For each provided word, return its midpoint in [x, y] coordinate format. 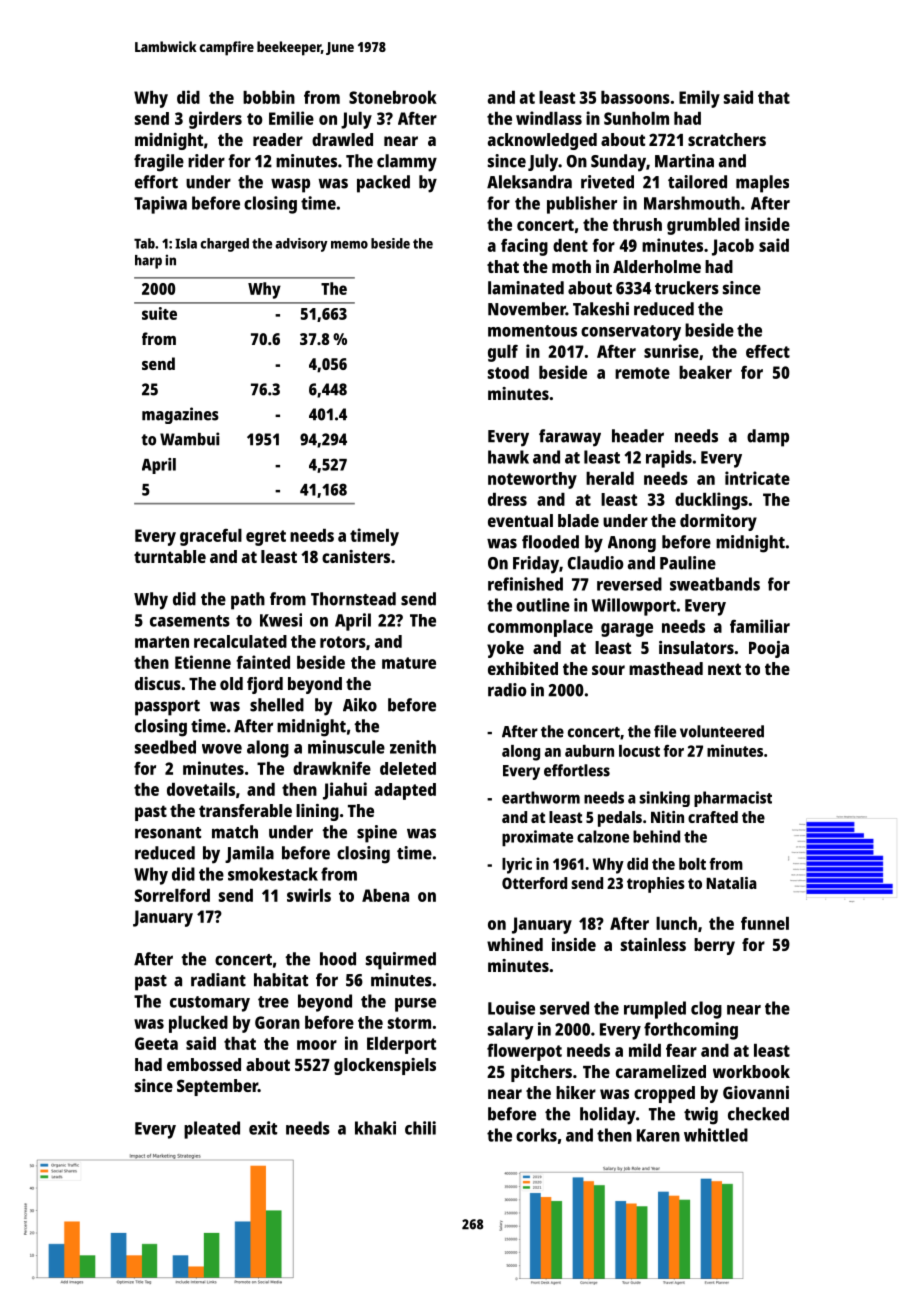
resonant [168, 833]
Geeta [156, 1043]
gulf [503, 353]
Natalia [731, 883]
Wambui [189, 439]
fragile [159, 163]
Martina [684, 161]
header [638, 436]
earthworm [541, 797]
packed [383, 184]
